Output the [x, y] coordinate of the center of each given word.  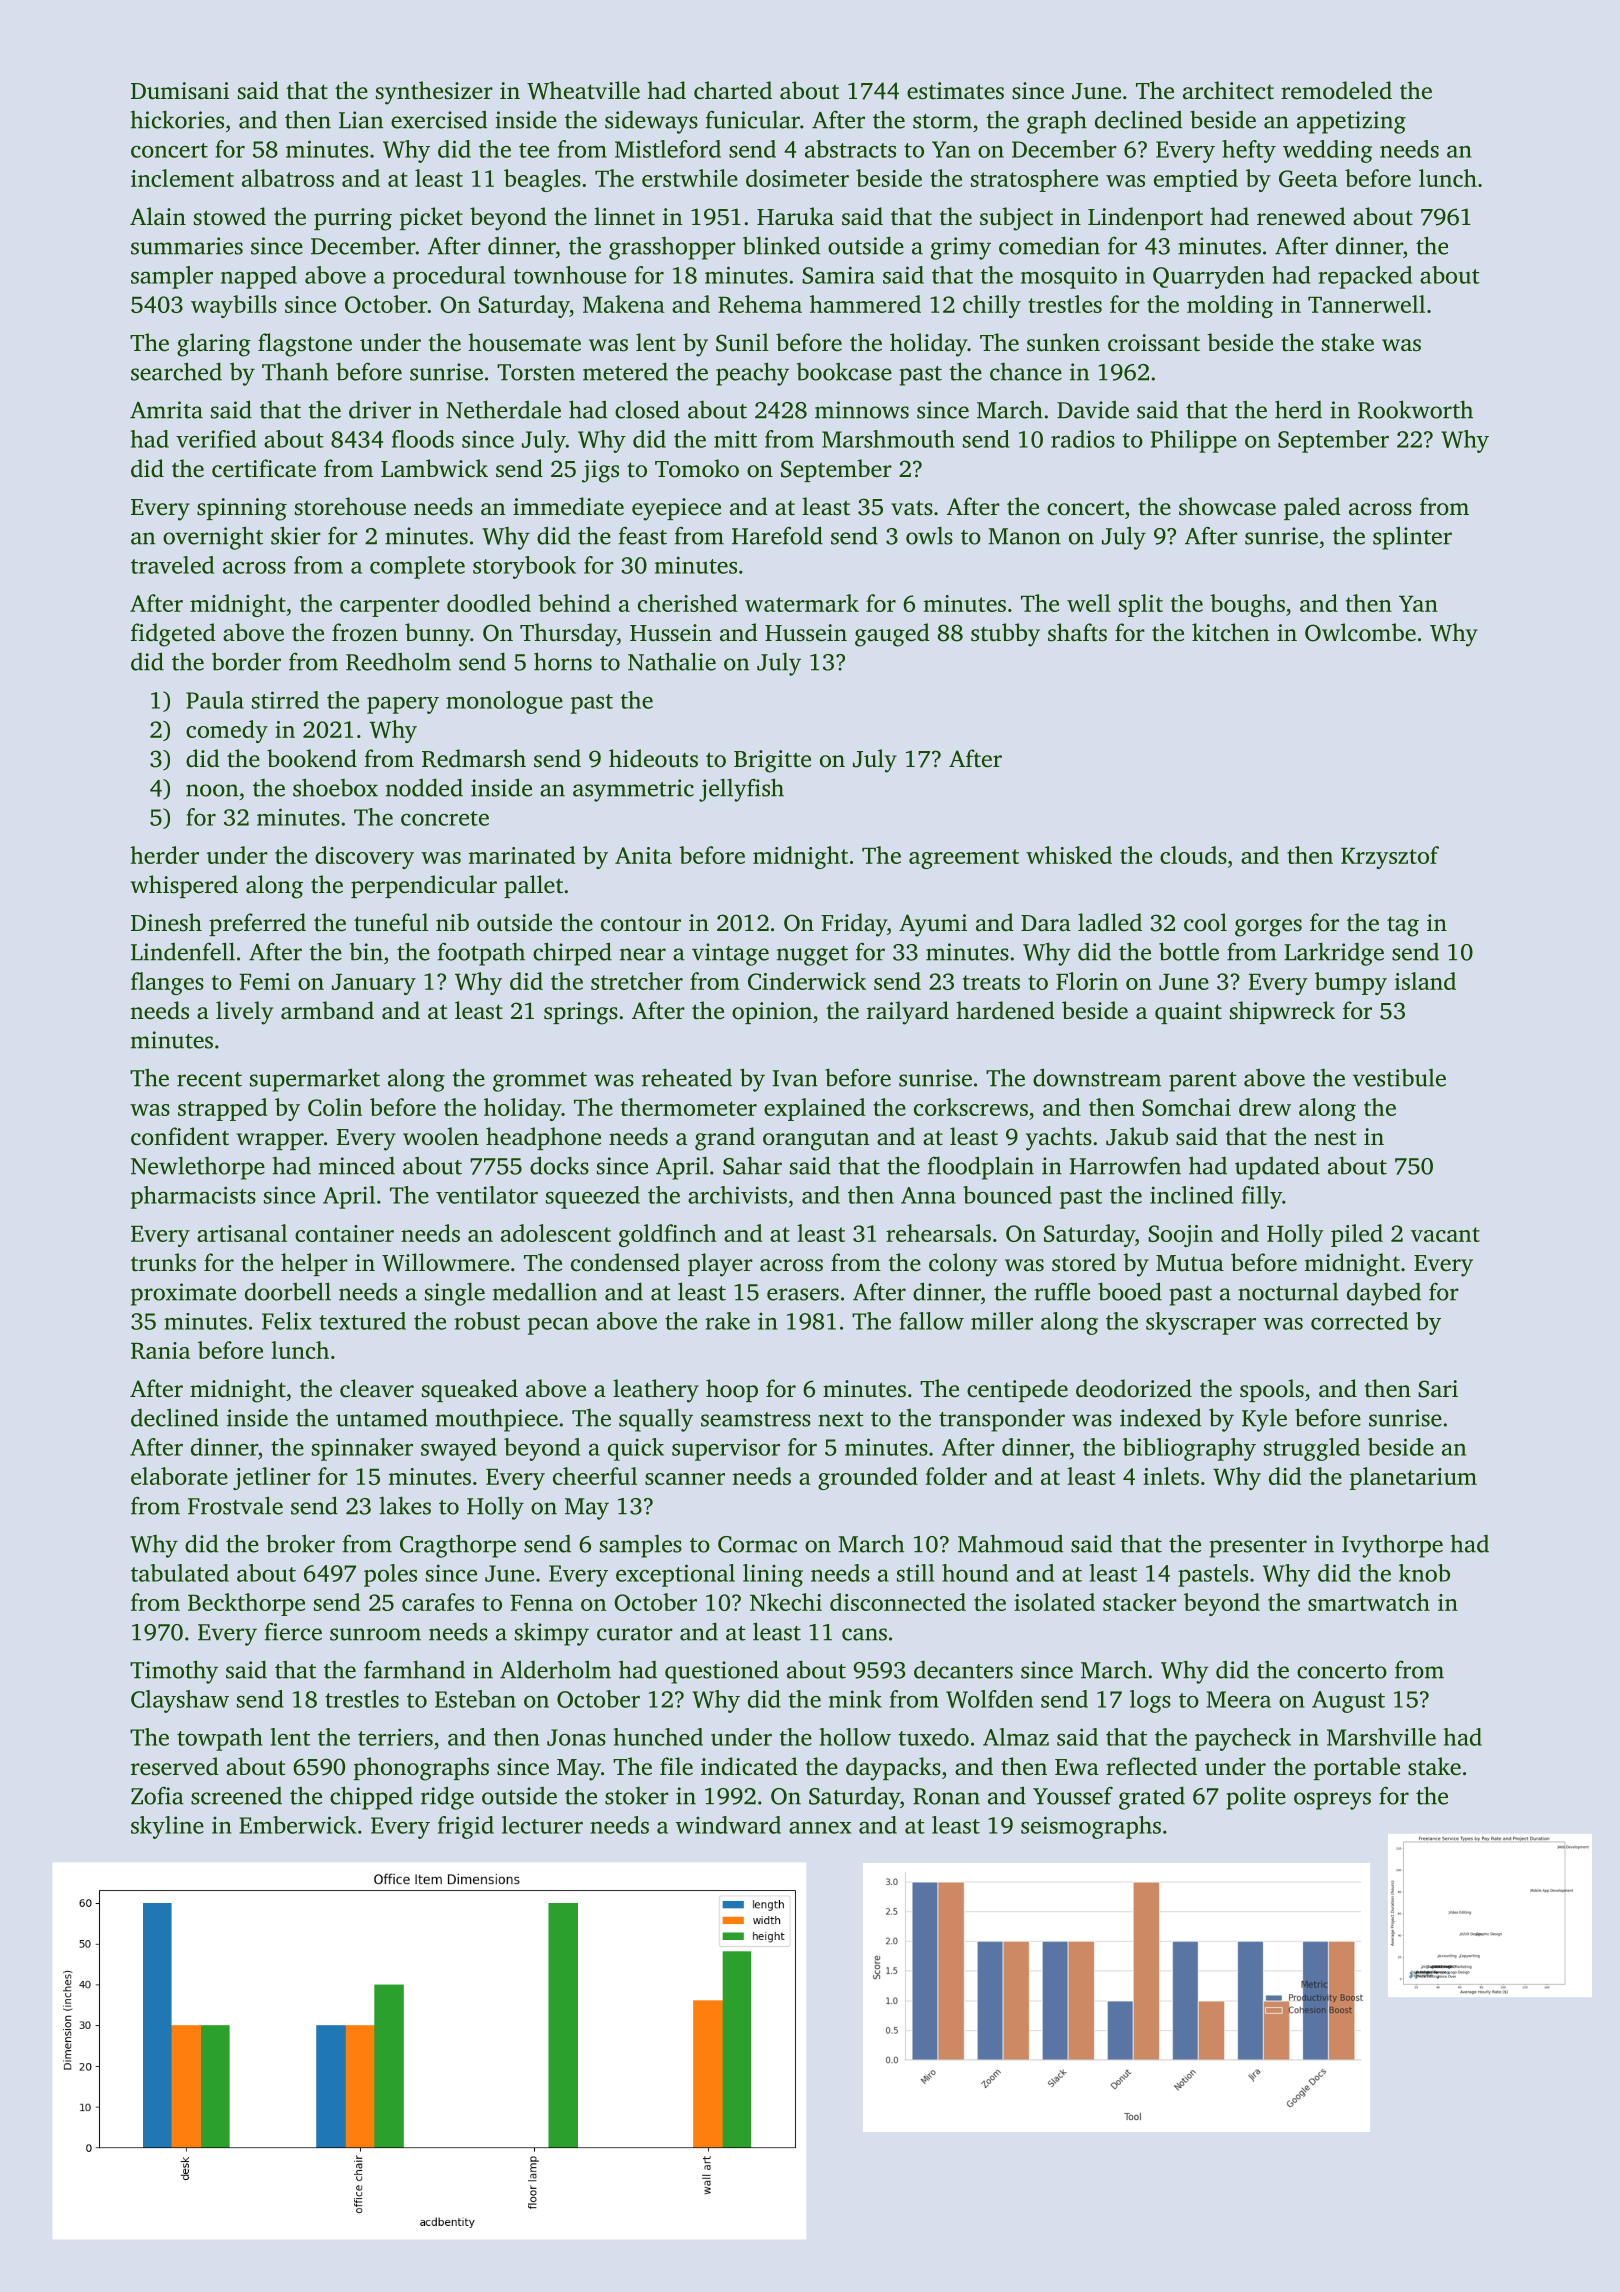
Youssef [1073, 1795]
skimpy [552, 1634]
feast [643, 535]
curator [635, 1633]
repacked [1365, 277]
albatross [288, 178]
